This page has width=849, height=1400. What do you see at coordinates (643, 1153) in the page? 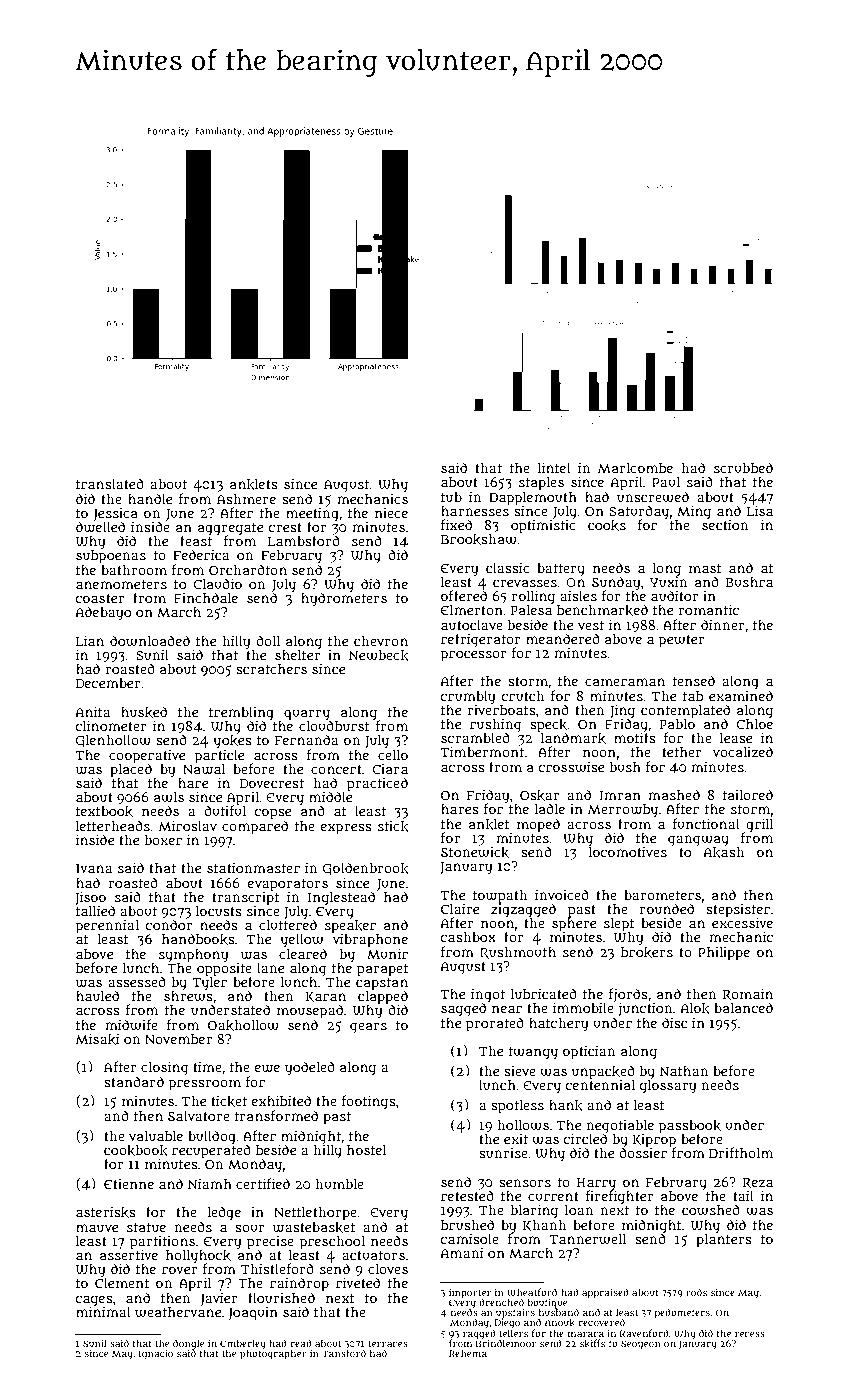
I see `dossier` at bounding box center [643, 1153].
